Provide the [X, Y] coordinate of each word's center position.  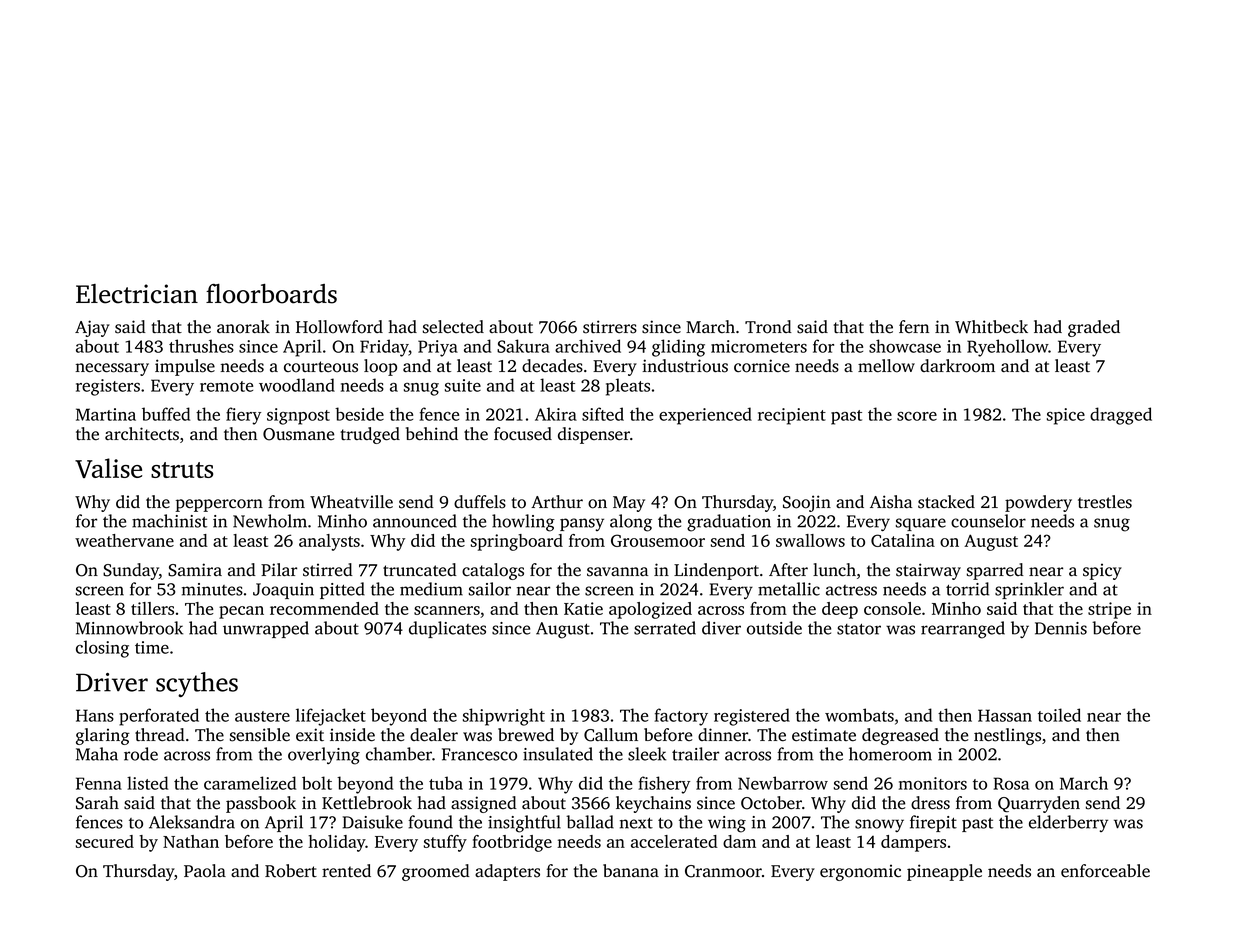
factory [681, 717]
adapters [507, 872]
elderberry [1068, 823]
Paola [205, 871]
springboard [517, 542]
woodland [297, 385]
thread [160, 735]
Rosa [1011, 783]
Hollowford [339, 327]
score [917, 416]
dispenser [594, 435]
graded [1094, 328]
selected [453, 327]
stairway [928, 571]
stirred [328, 570]
